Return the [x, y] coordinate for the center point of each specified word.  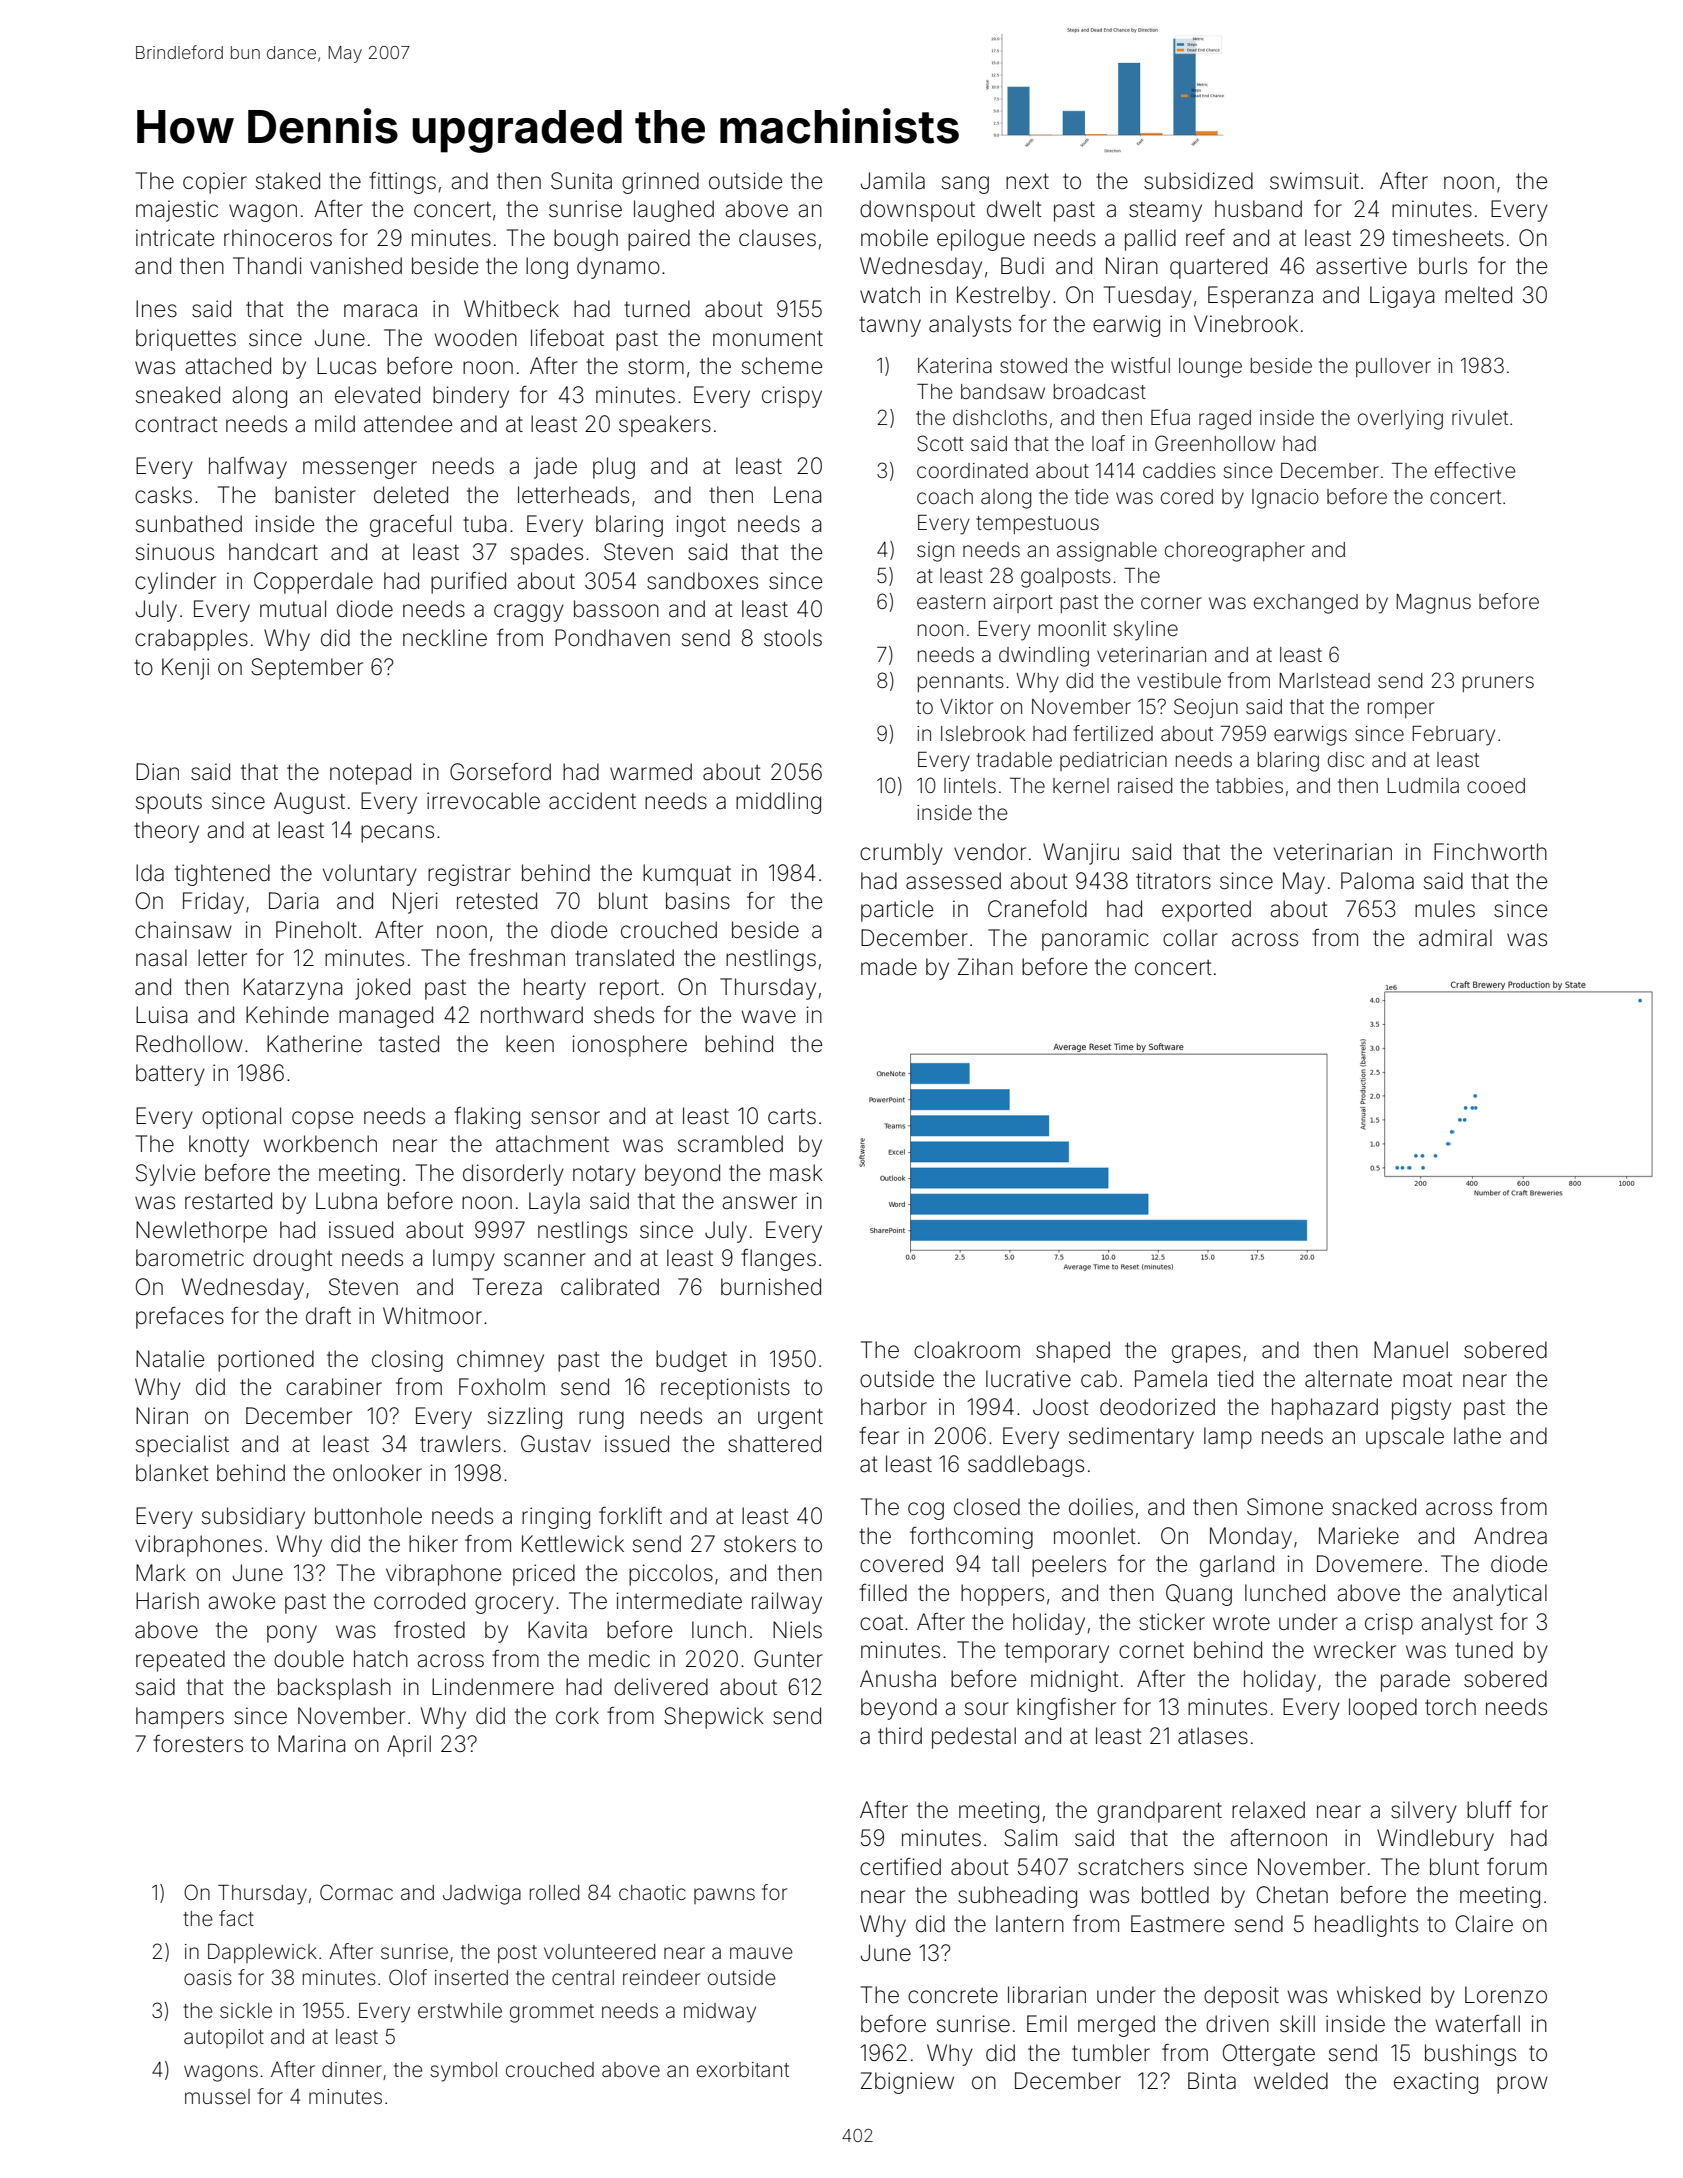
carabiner [334, 1387]
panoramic [1095, 940]
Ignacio [1285, 499]
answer [759, 1203]
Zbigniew [907, 2083]
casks [163, 495]
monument [768, 338]
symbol [464, 2072]
